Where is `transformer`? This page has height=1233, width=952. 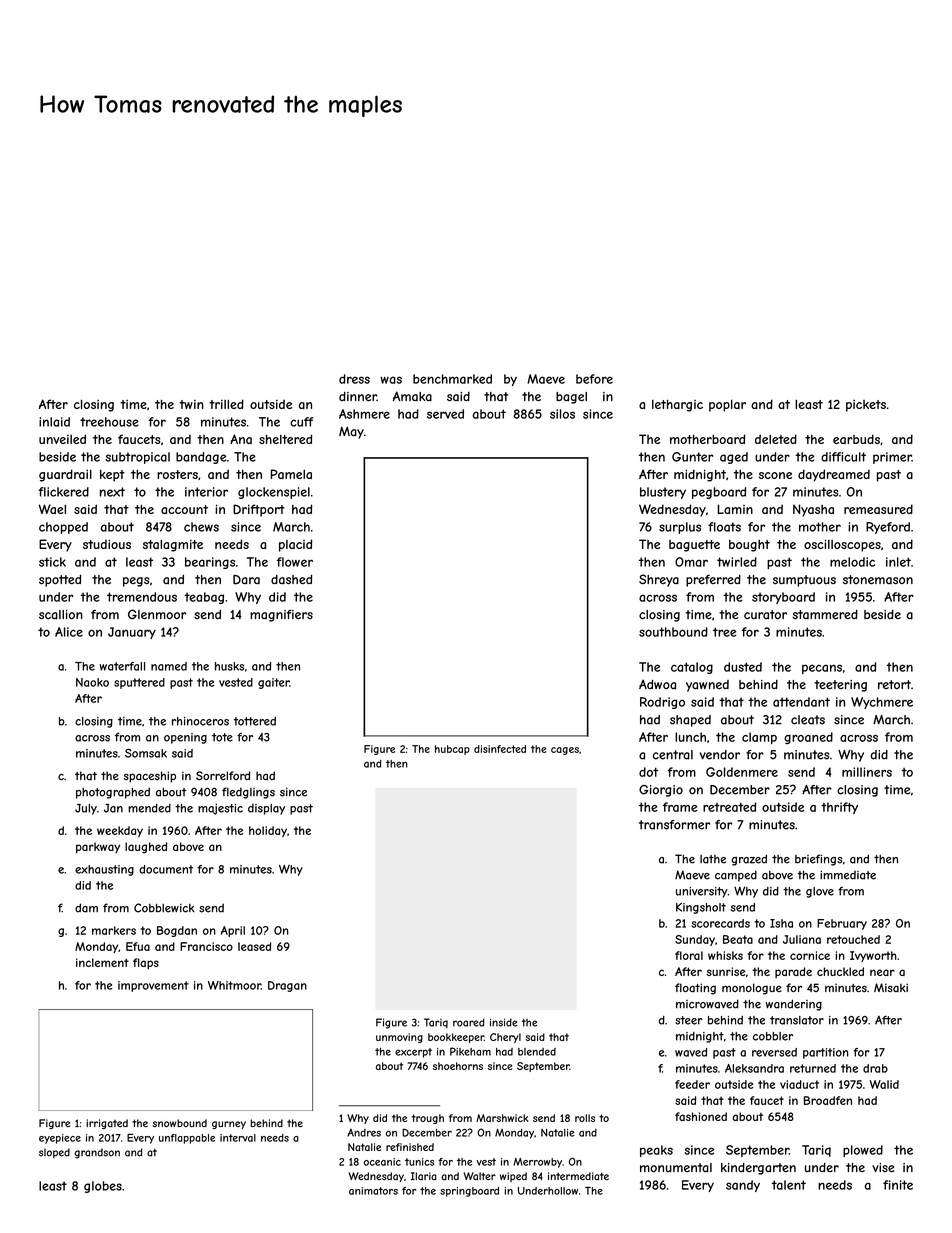
transformer is located at coordinates (674, 825).
